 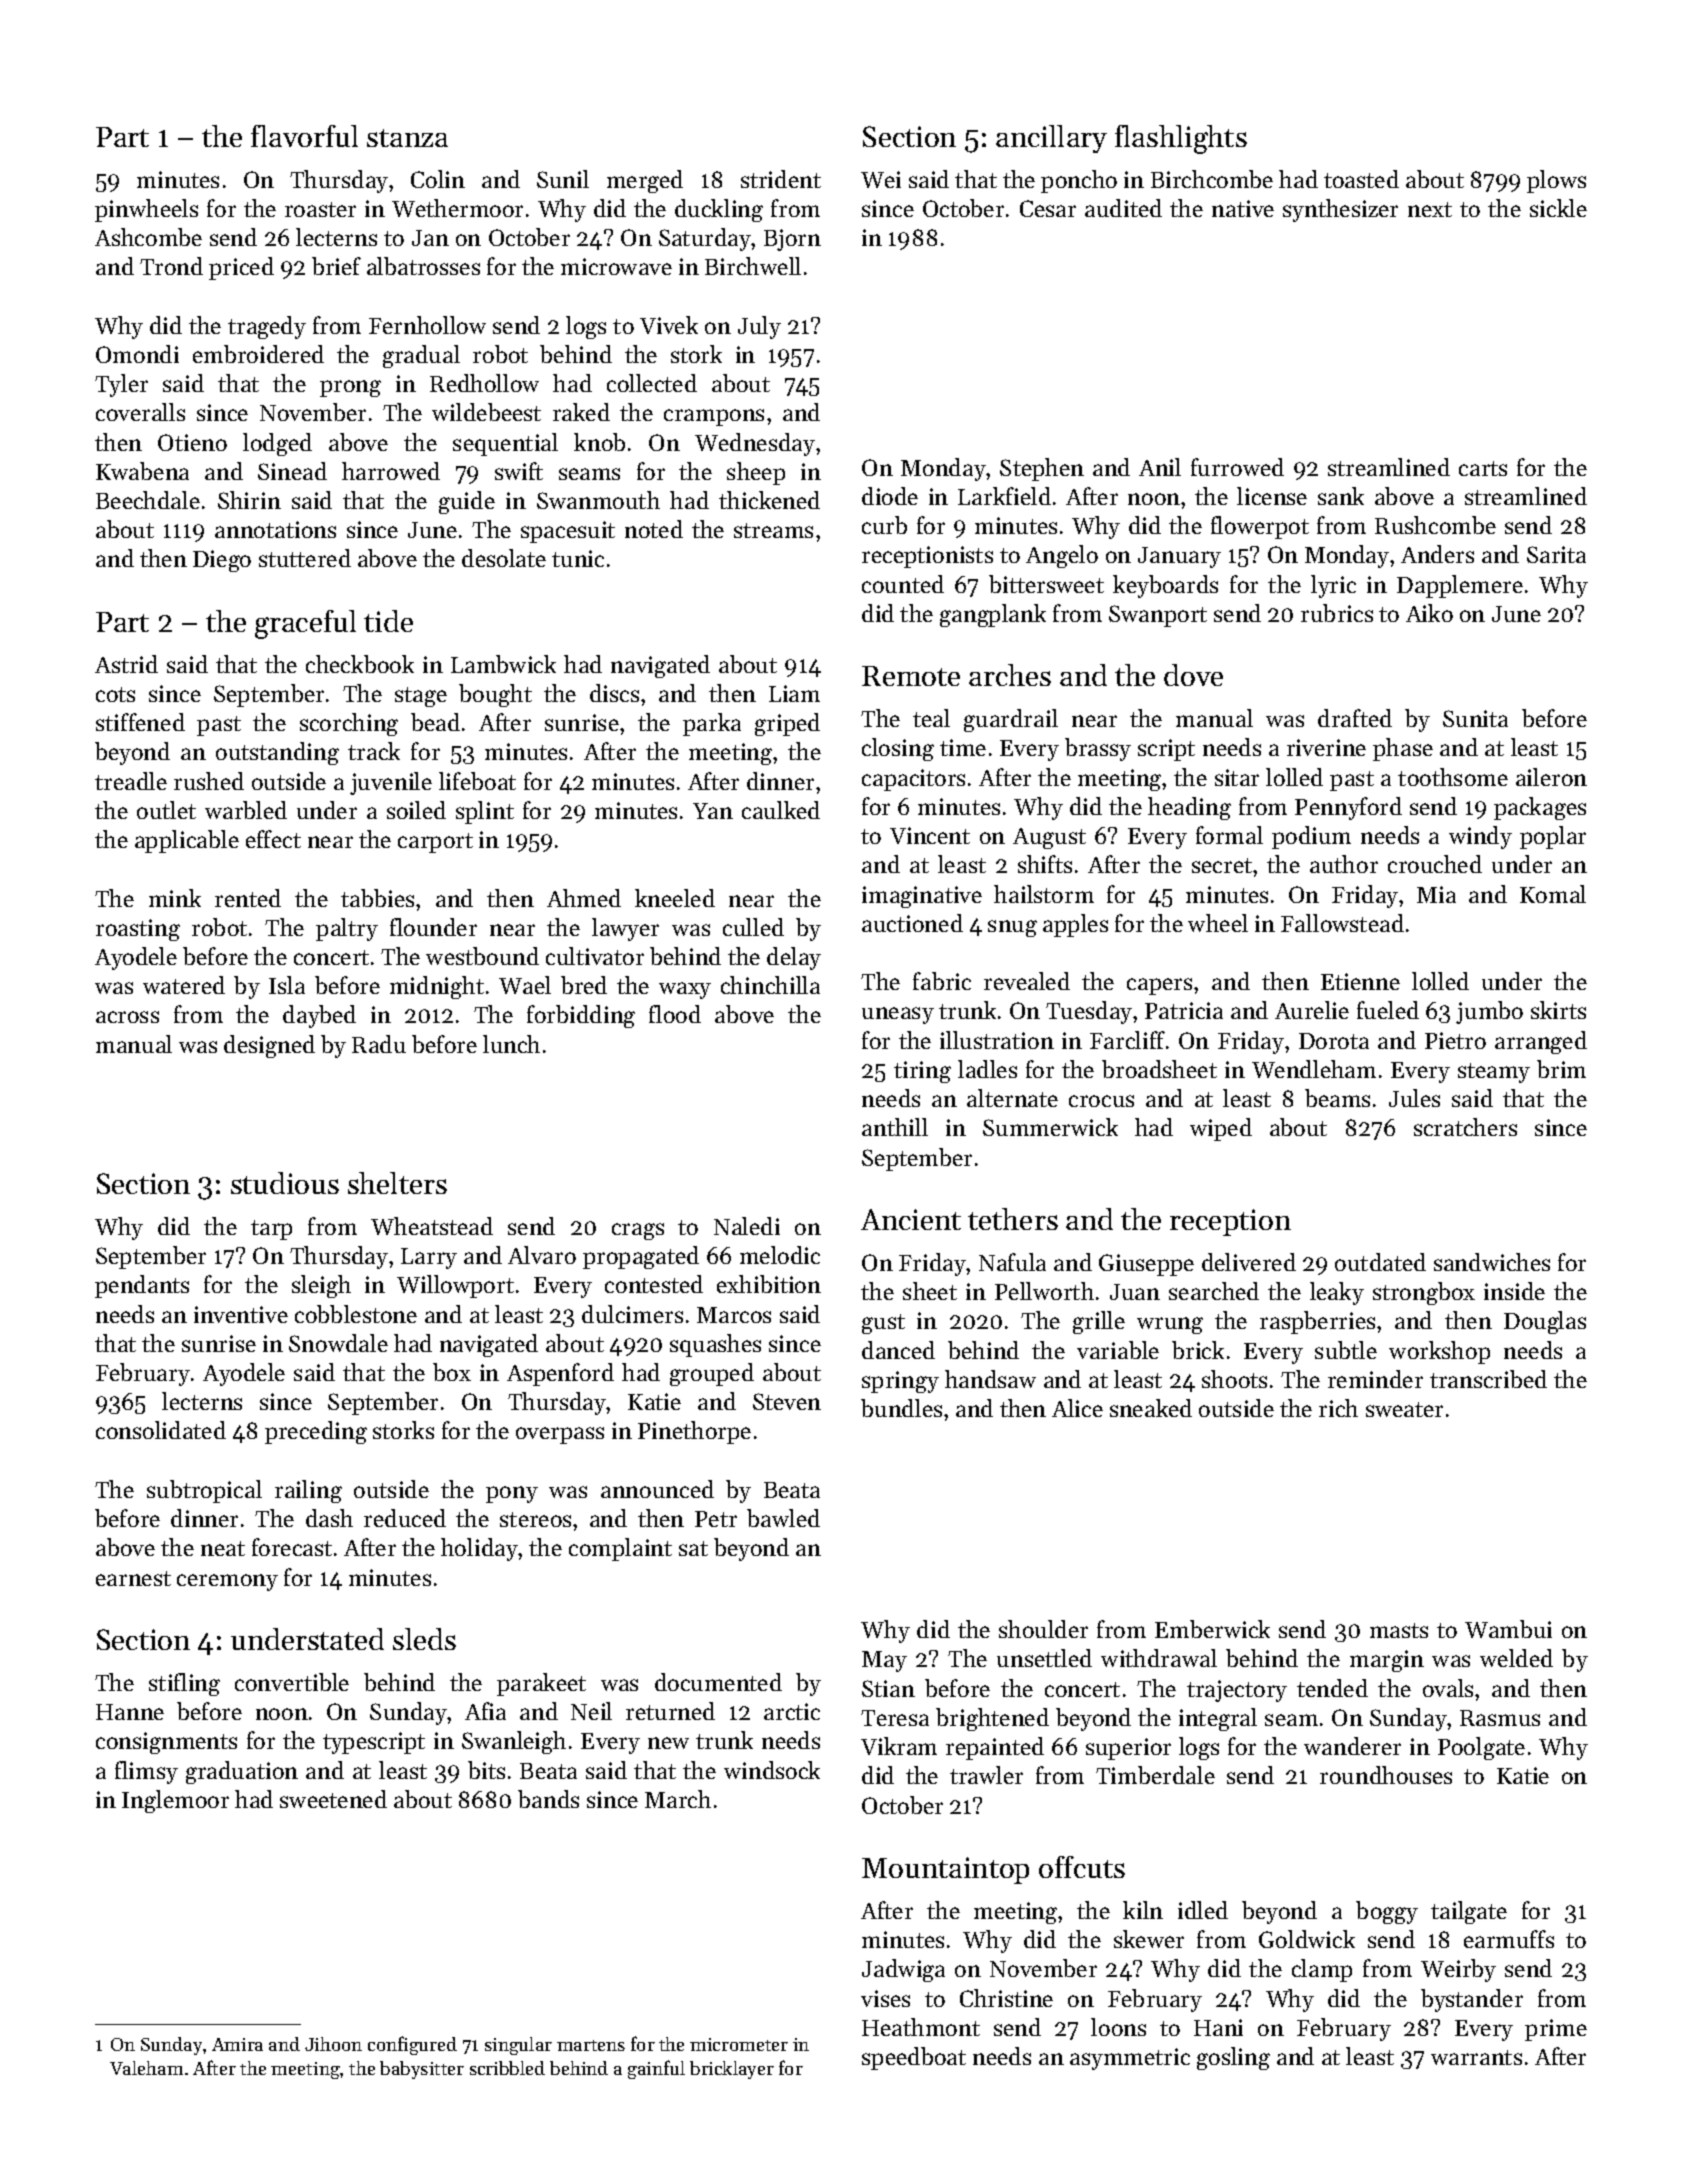 What do you see at coordinates (1387, 1661) in the page?
I see `margin` at bounding box center [1387, 1661].
